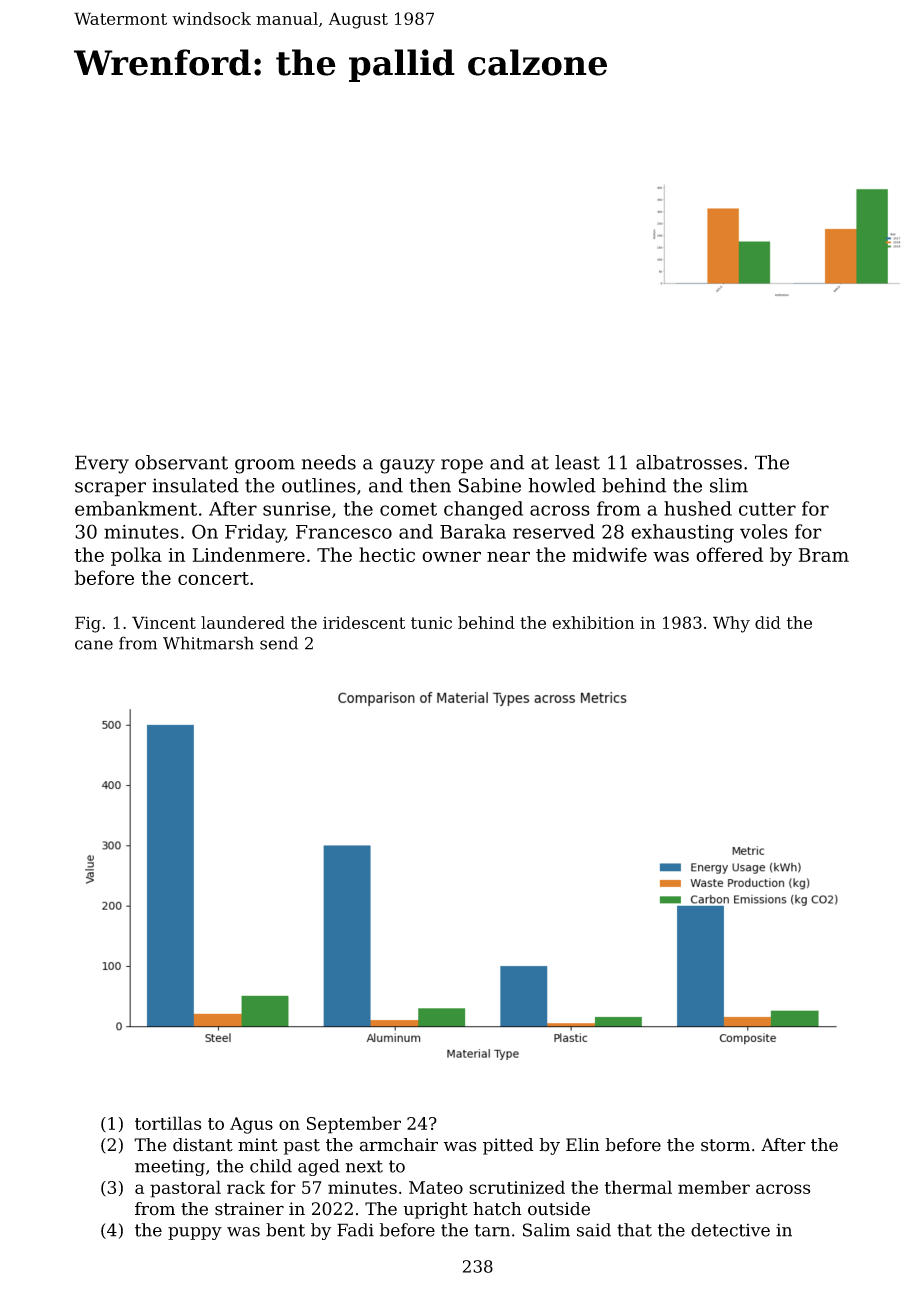 The height and width of the screenshot is (1308, 924). I want to click on aged, so click(319, 1167).
